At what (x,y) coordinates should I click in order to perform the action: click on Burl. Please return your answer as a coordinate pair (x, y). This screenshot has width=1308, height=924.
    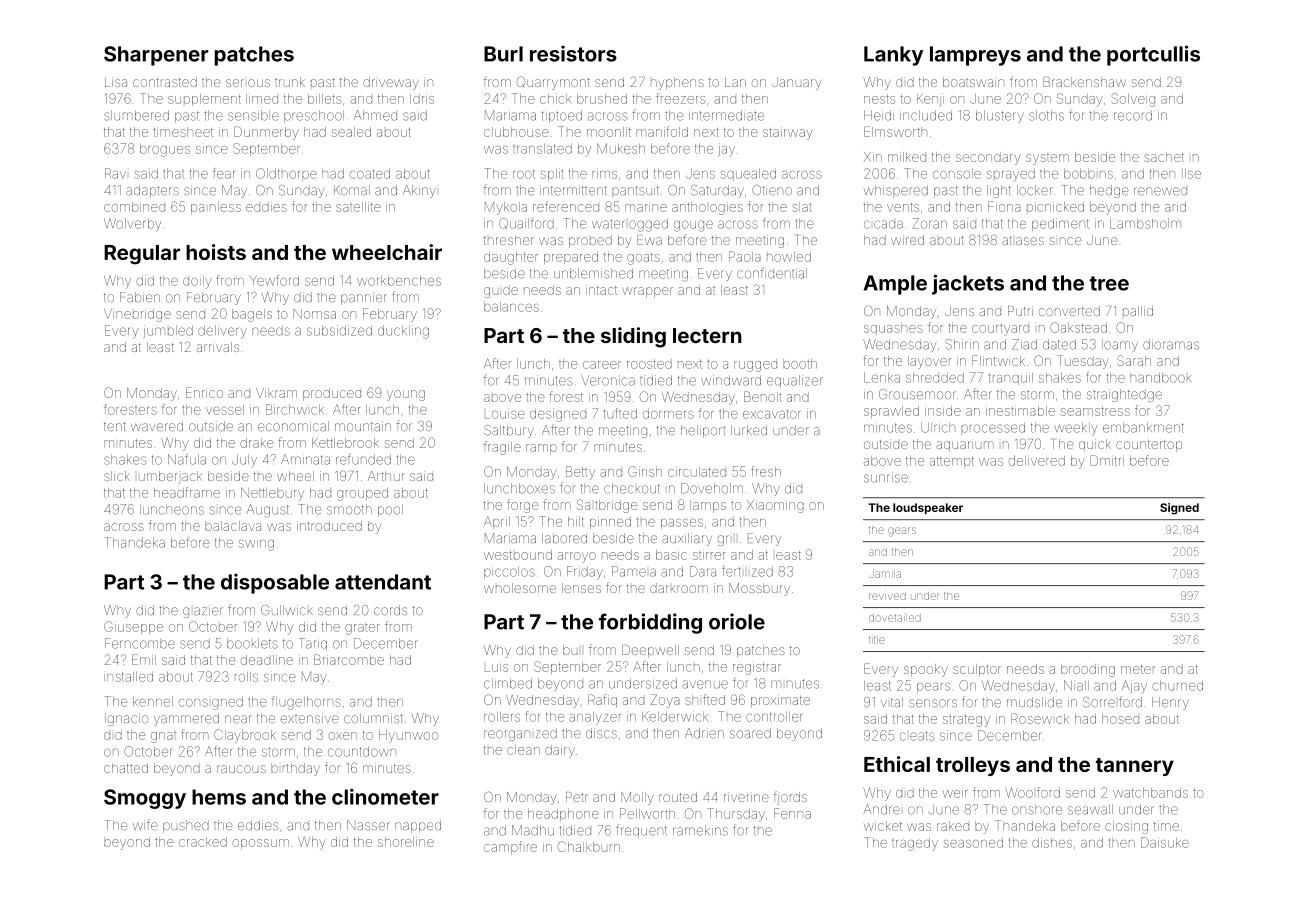
    Looking at the image, I should click on (503, 54).
